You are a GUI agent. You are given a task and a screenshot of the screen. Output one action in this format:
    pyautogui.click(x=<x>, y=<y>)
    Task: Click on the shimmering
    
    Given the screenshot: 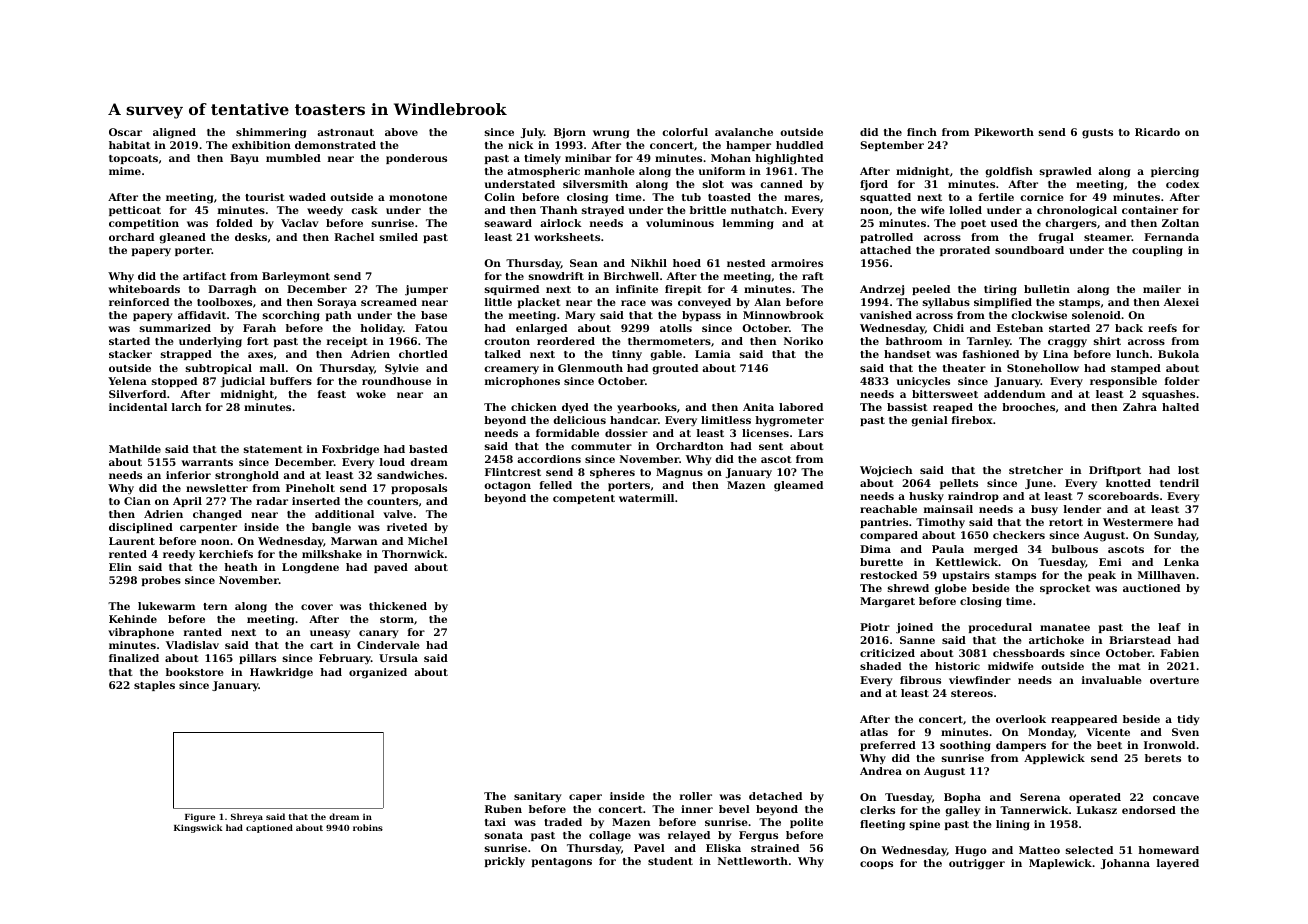 What is the action you would take?
    pyautogui.click(x=271, y=133)
